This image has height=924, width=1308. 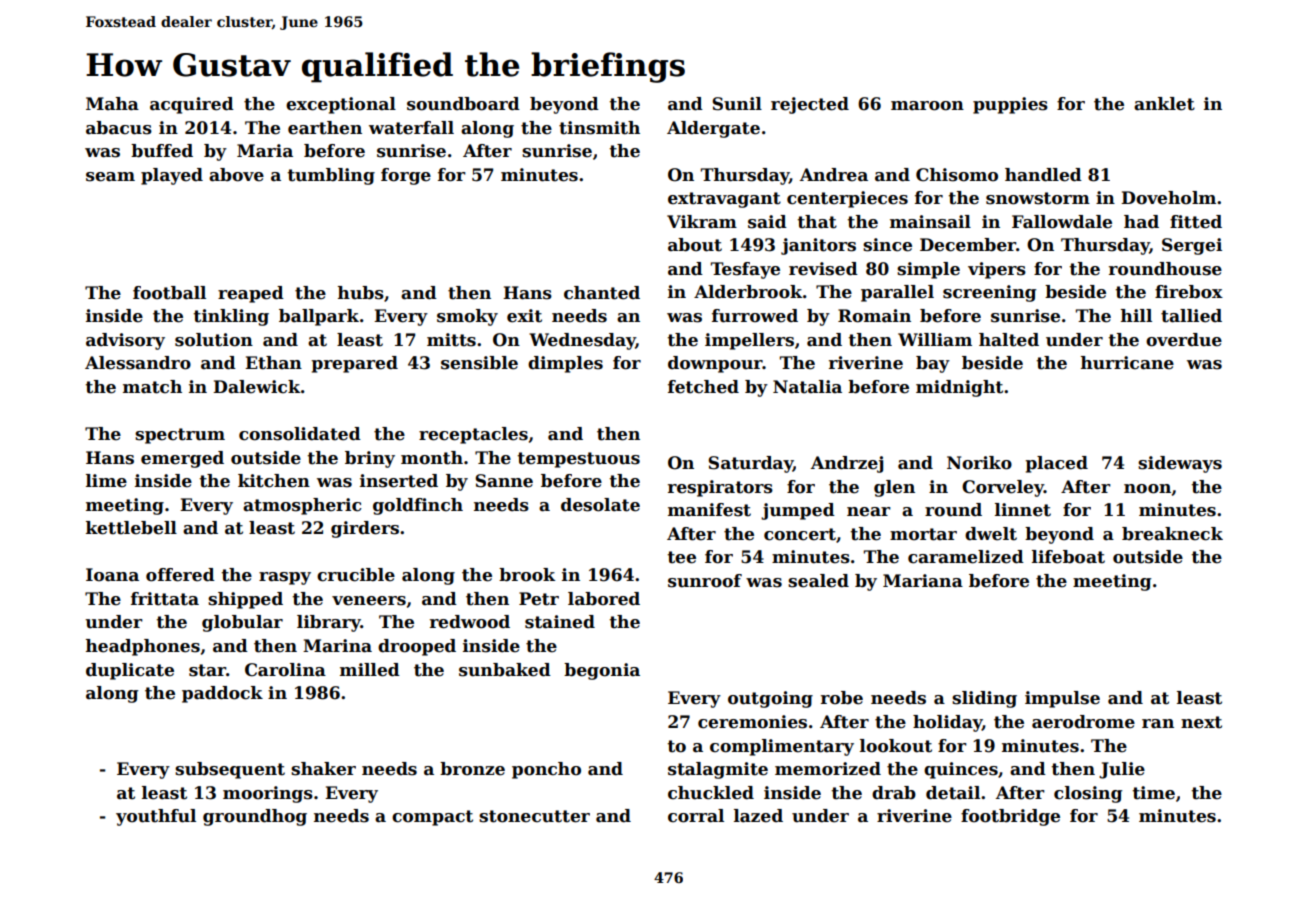 I want to click on manifest, so click(x=709, y=510).
